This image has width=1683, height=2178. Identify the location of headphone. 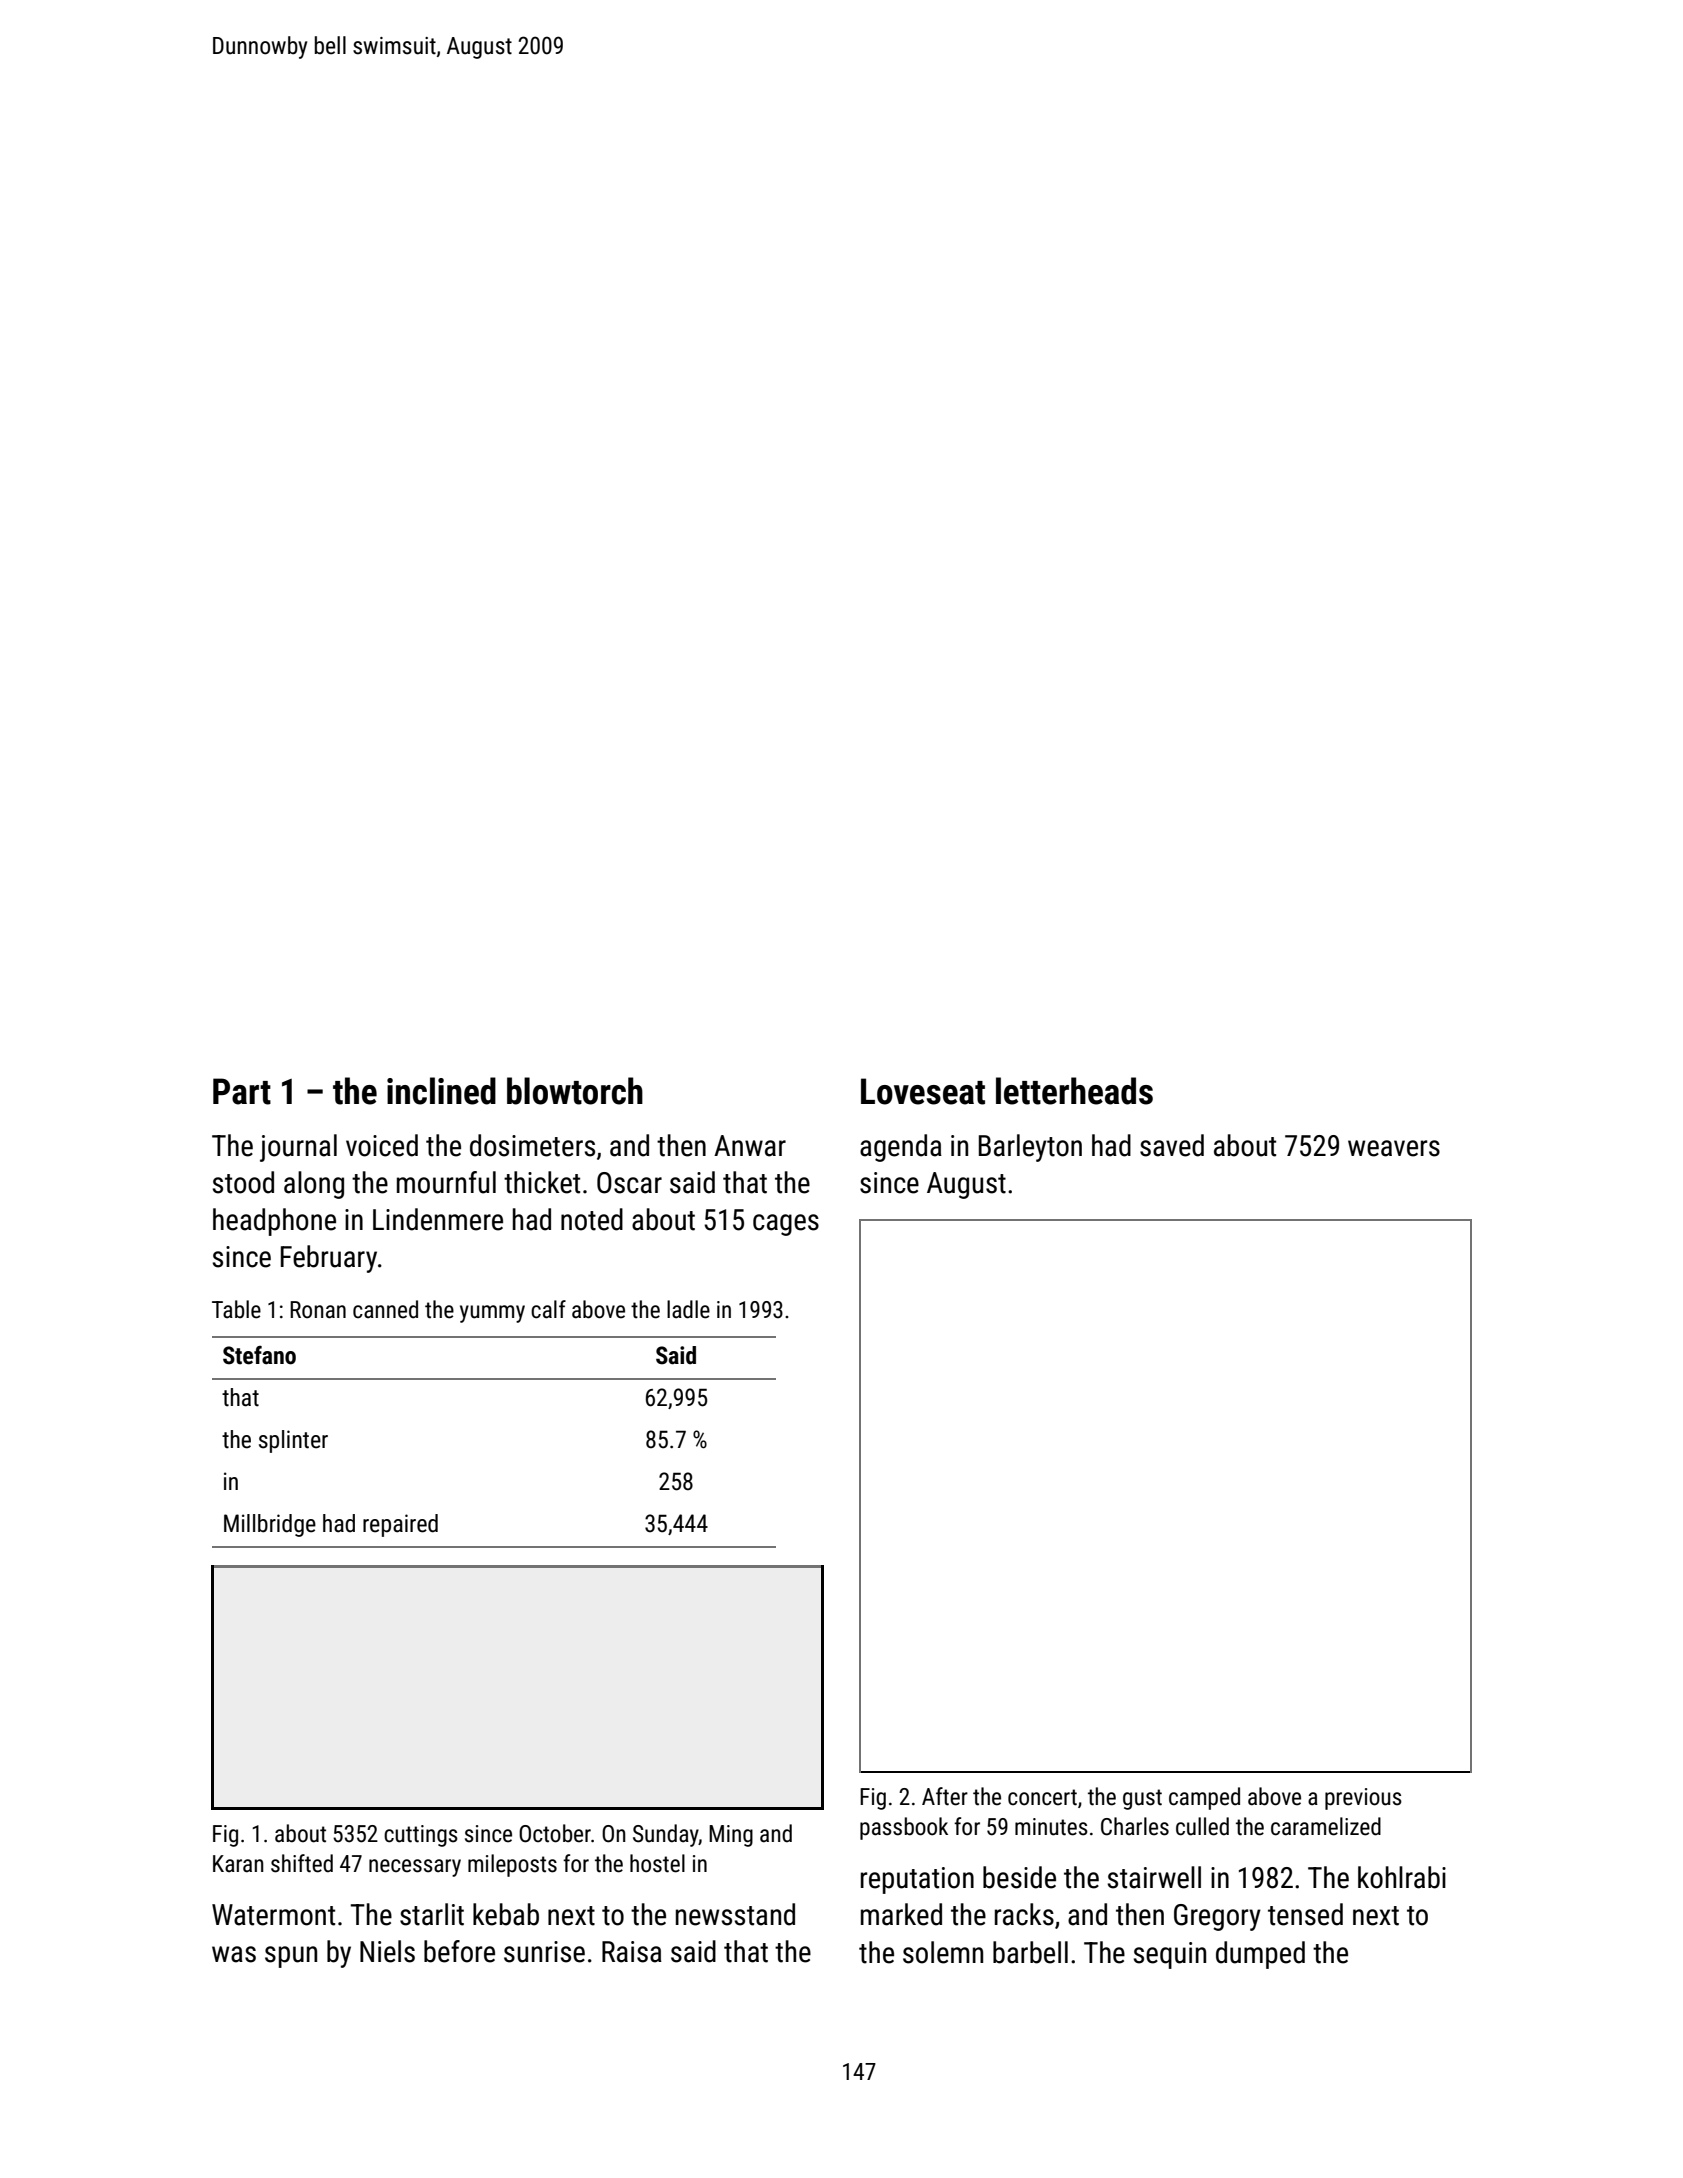
(274, 1222).
